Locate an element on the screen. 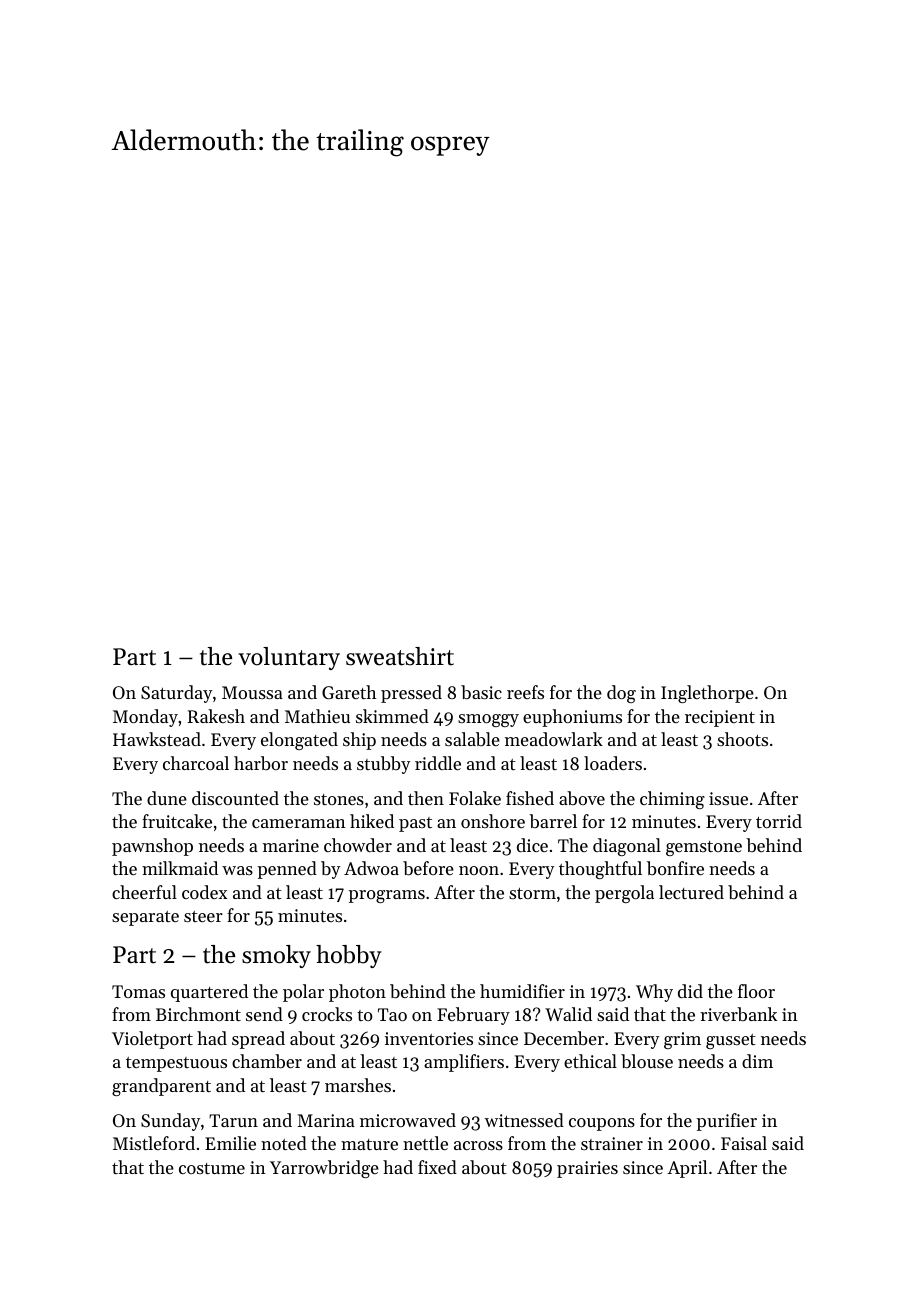  floor is located at coordinates (756, 991).
